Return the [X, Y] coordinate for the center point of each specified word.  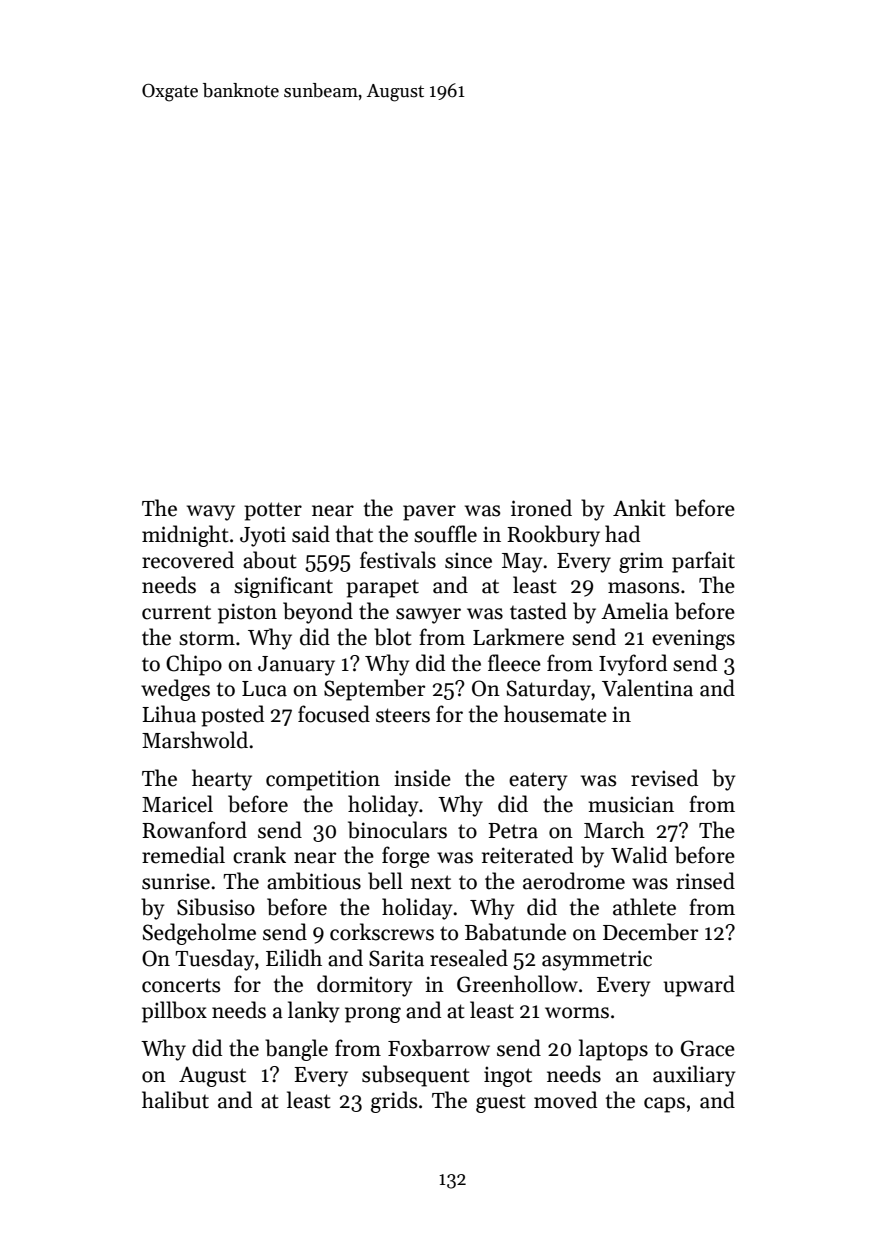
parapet [382, 589]
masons [643, 588]
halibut [175, 1100]
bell [385, 881]
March [614, 830]
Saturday [549, 690]
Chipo [194, 665]
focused [334, 714]
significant [283, 587]
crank [259, 855]
